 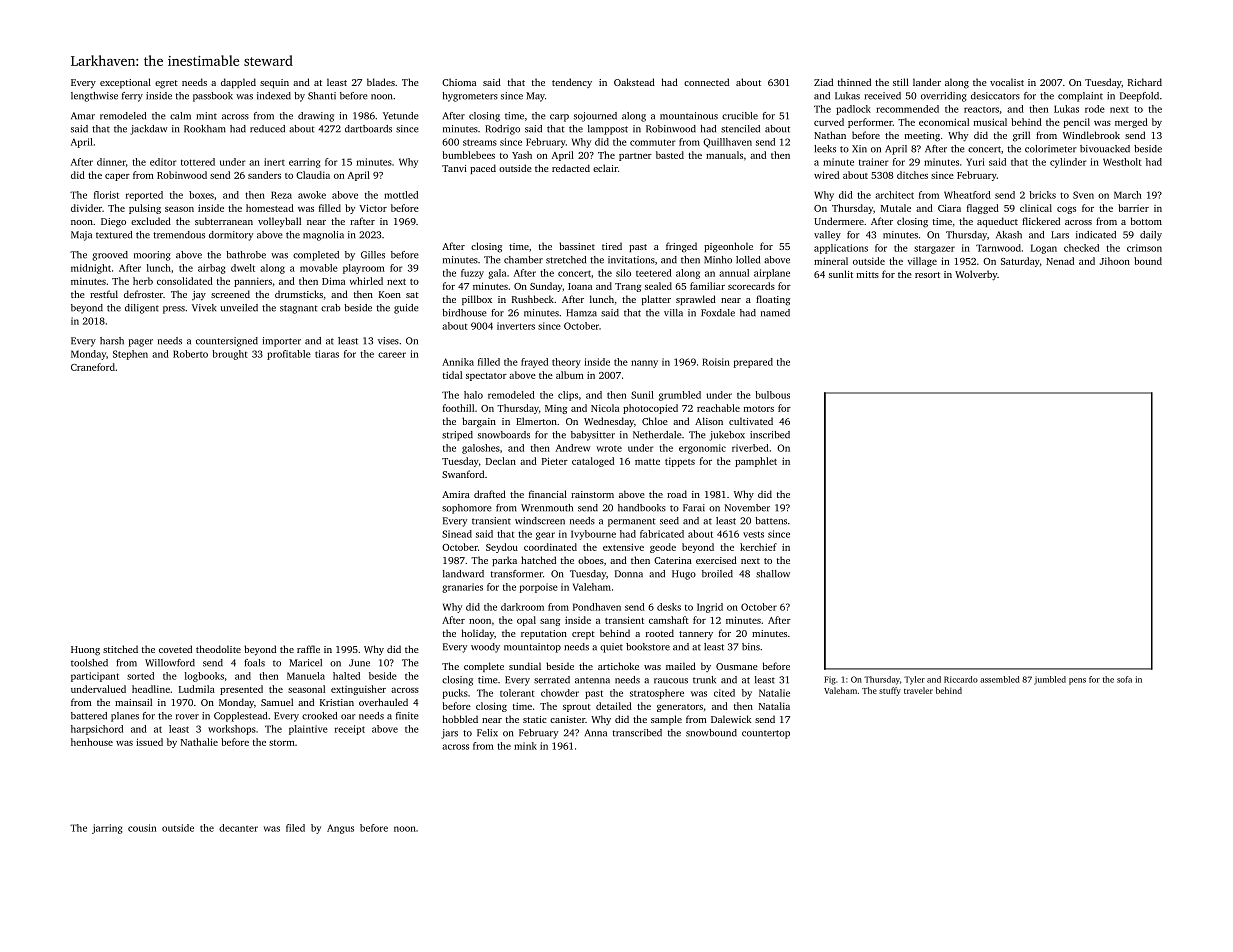 What do you see at coordinates (458, 408) in the screenshot?
I see `foothill` at bounding box center [458, 408].
